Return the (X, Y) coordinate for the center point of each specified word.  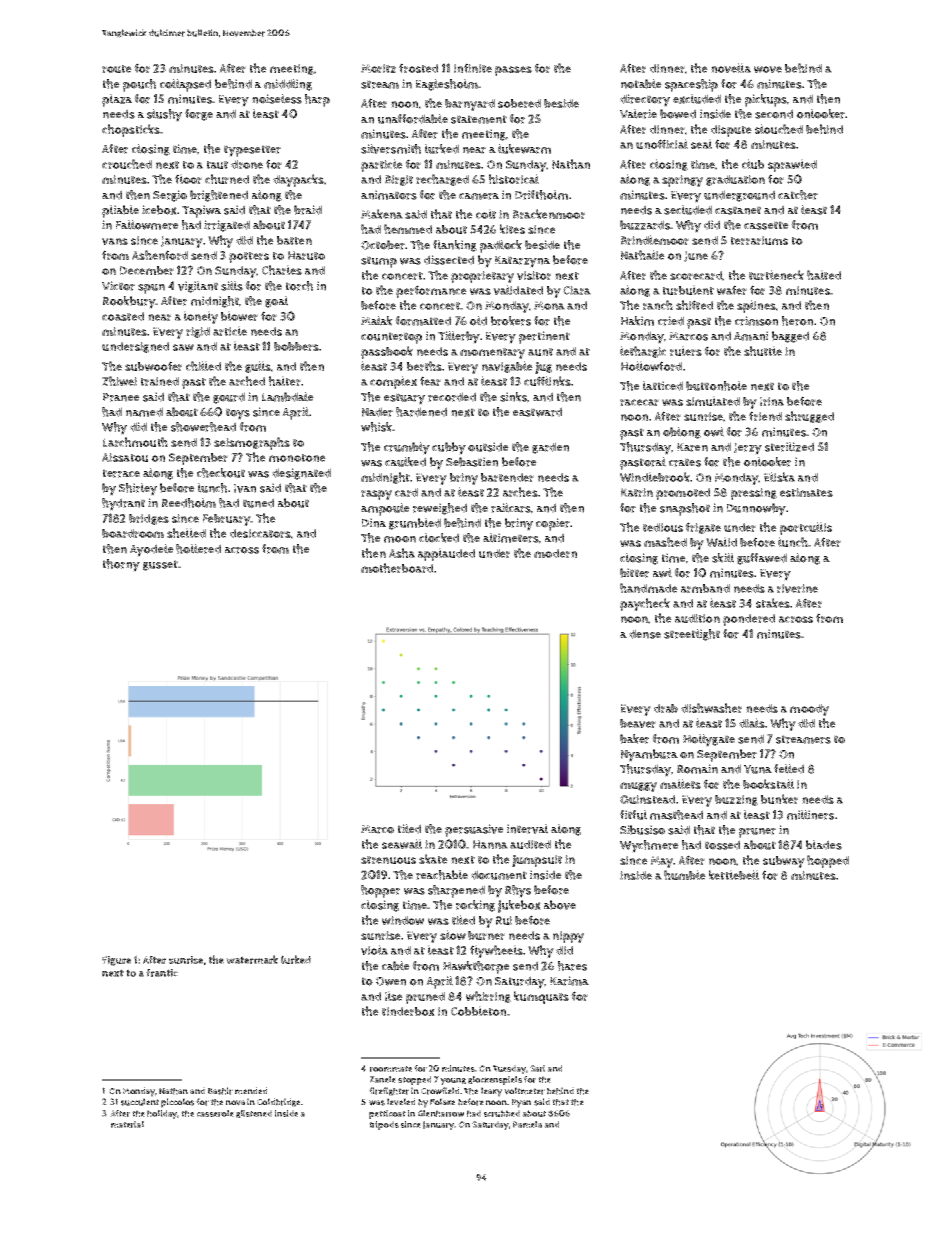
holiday (162, 1114)
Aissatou (125, 457)
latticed (663, 386)
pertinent (544, 337)
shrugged (809, 417)
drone (247, 164)
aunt (540, 352)
